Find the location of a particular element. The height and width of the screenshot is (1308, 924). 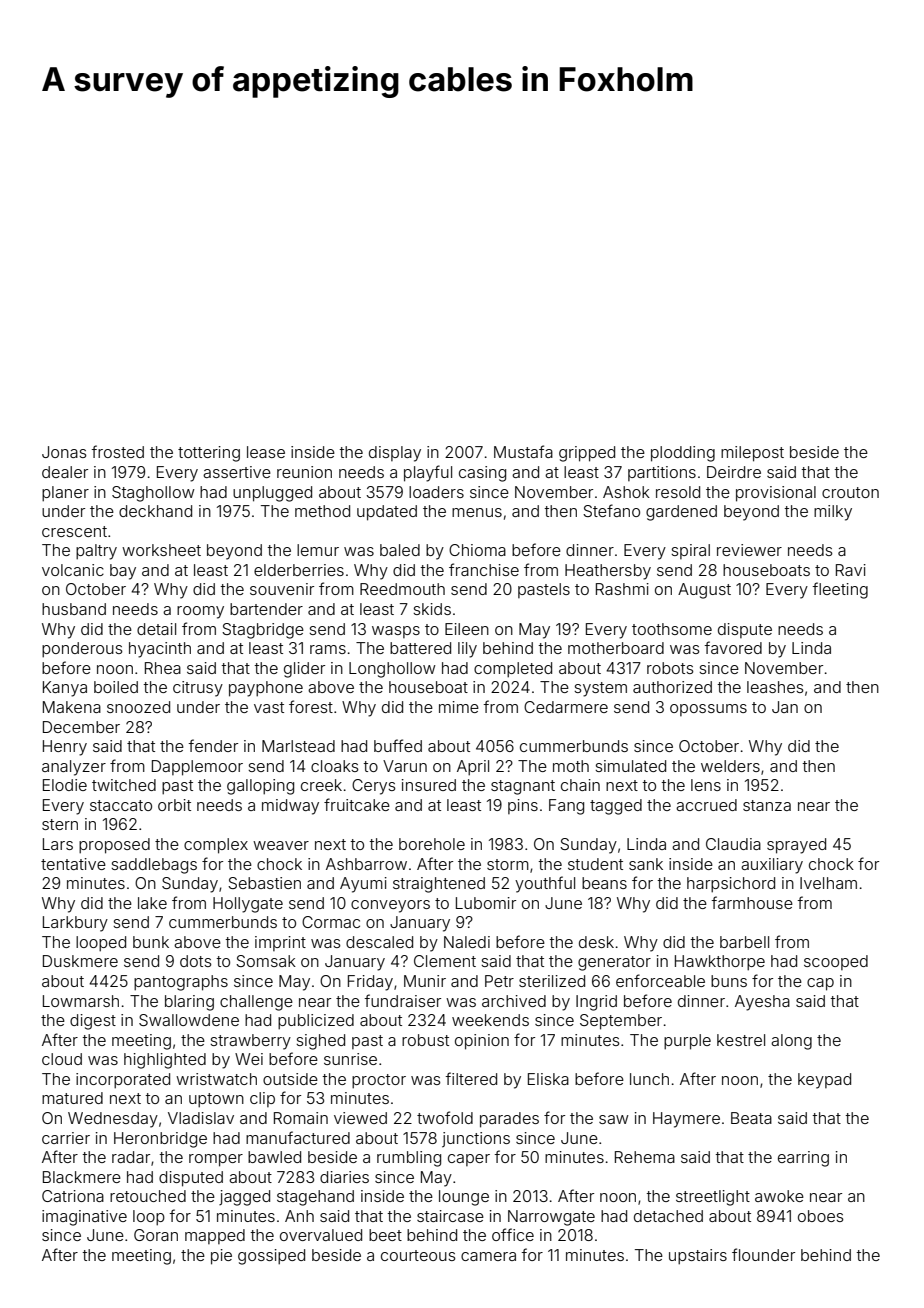

lease is located at coordinates (266, 452).
